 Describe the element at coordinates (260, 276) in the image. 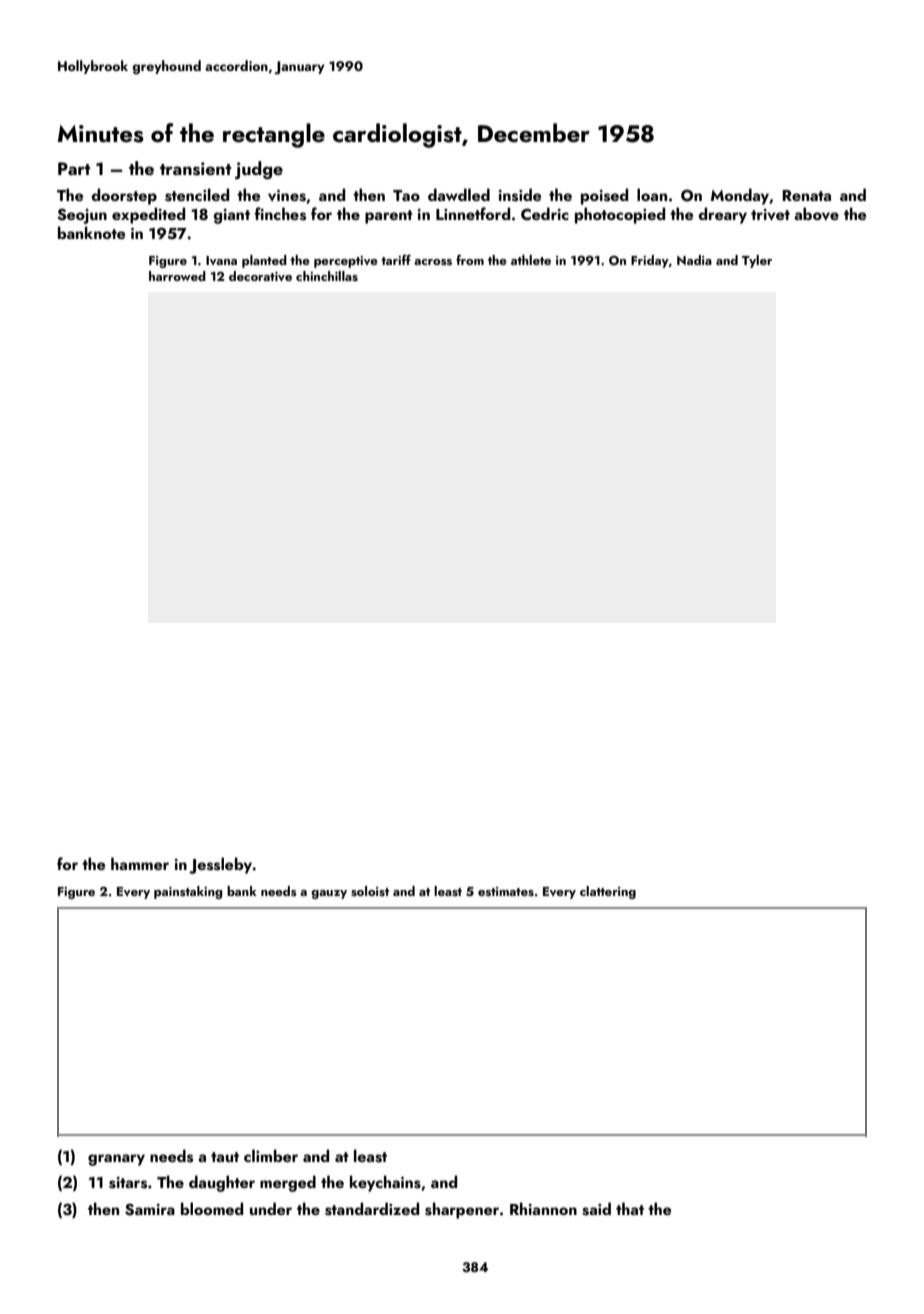

I see `decorative` at that location.
